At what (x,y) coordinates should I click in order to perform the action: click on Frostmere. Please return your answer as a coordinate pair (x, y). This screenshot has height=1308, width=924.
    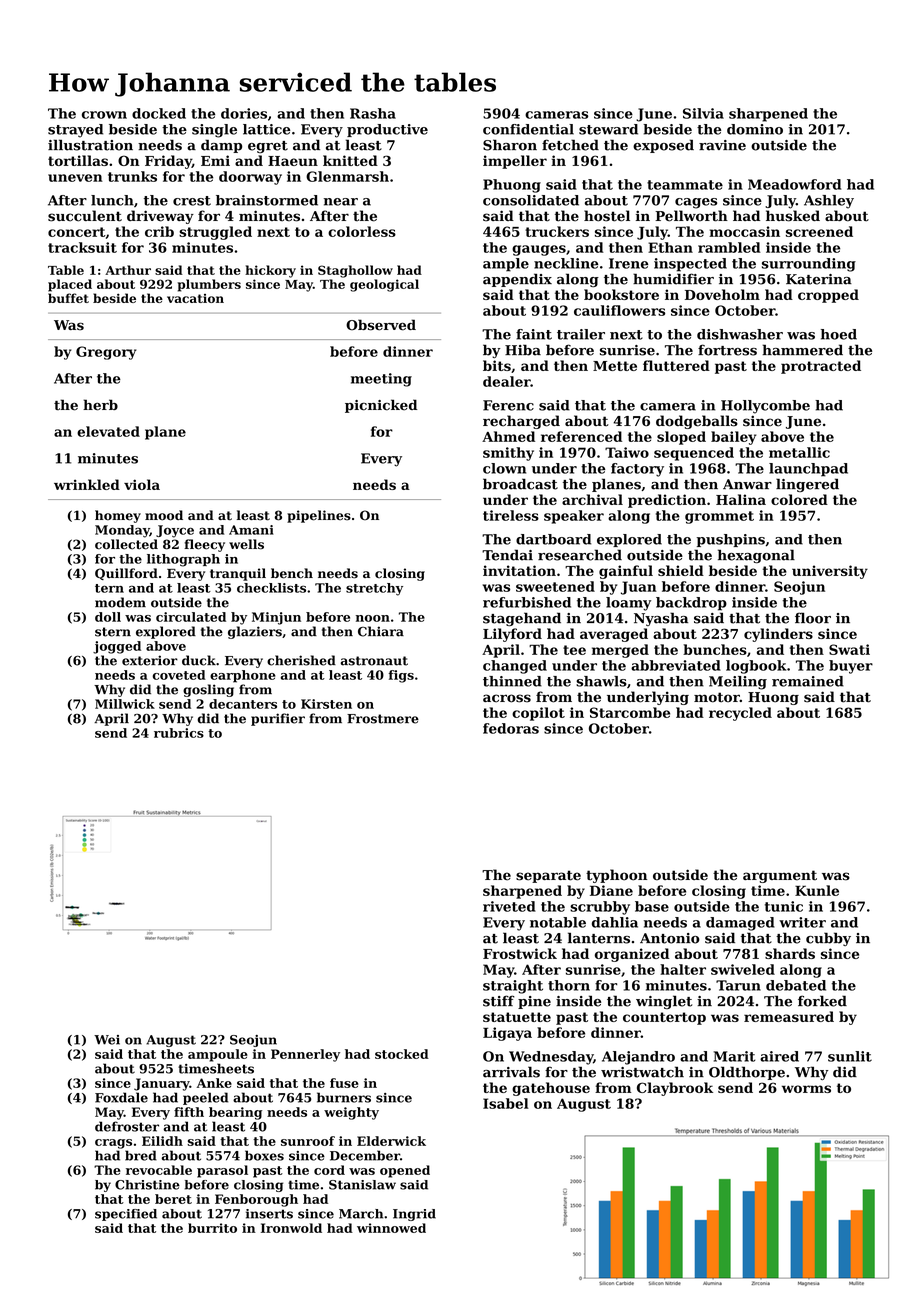
    Looking at the image, I should click on (383, 719).
